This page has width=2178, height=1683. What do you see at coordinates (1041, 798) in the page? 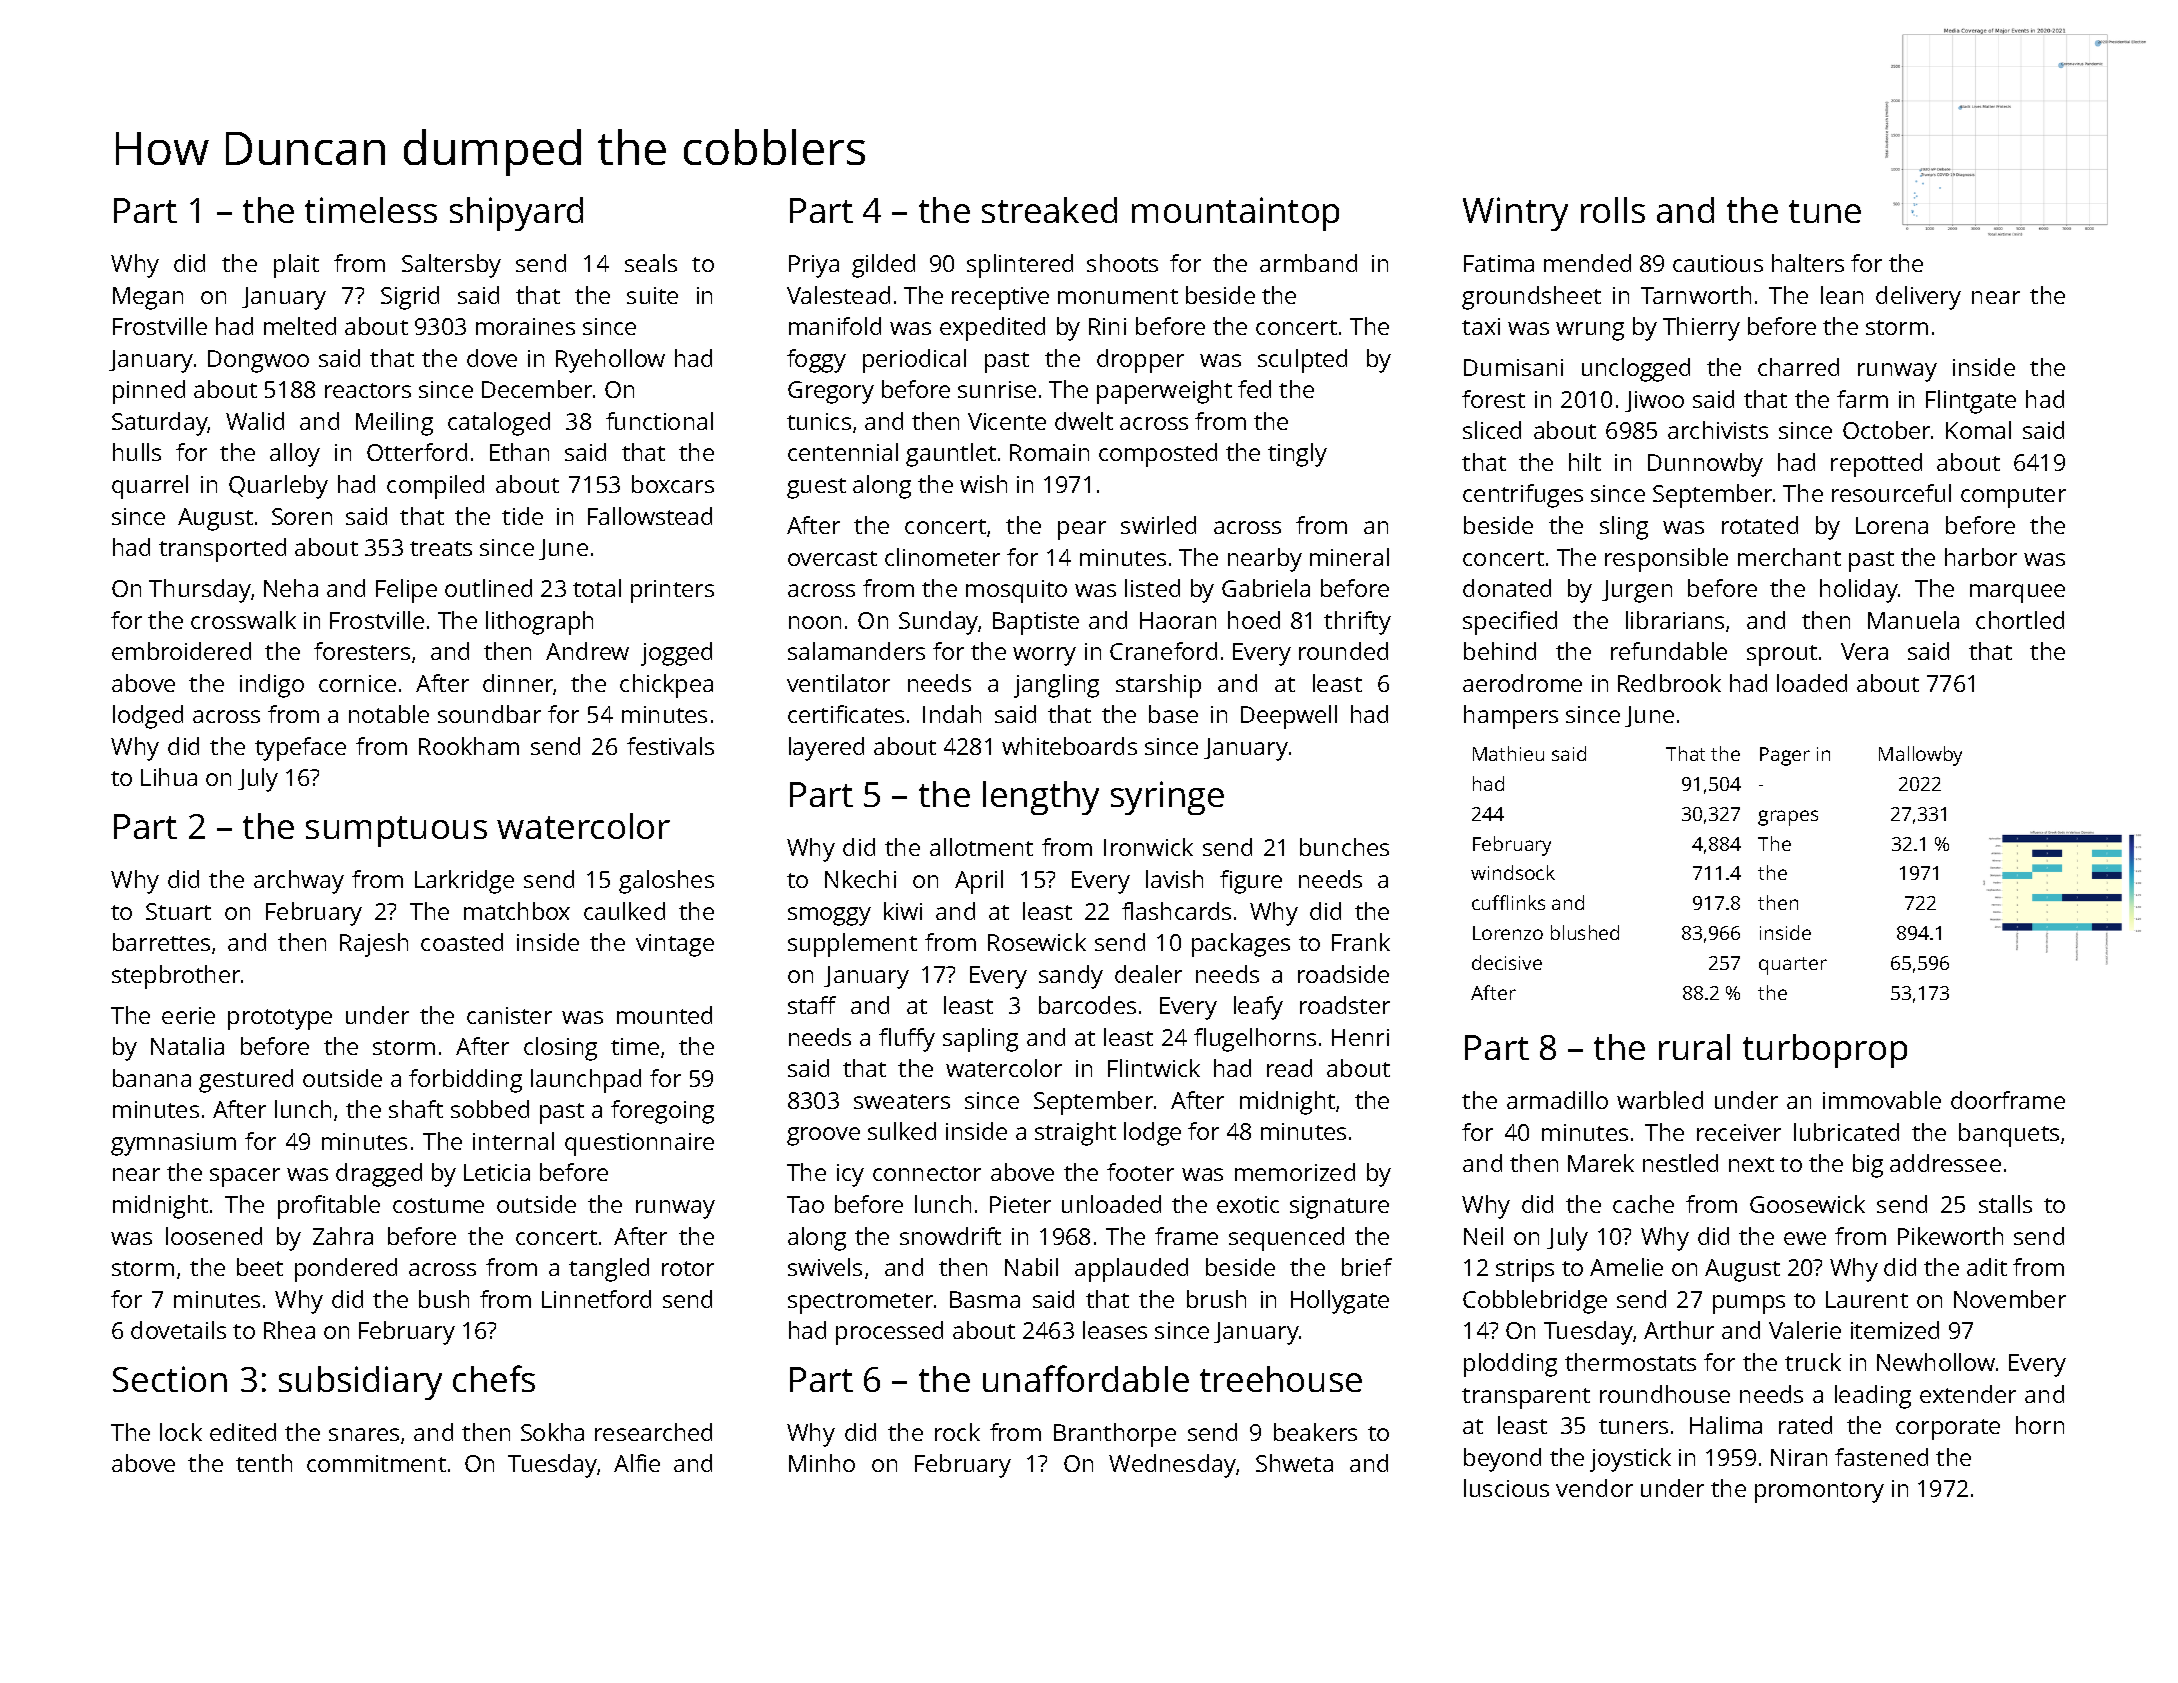
I see `lengthy` at bounding box center [1041, 798].
